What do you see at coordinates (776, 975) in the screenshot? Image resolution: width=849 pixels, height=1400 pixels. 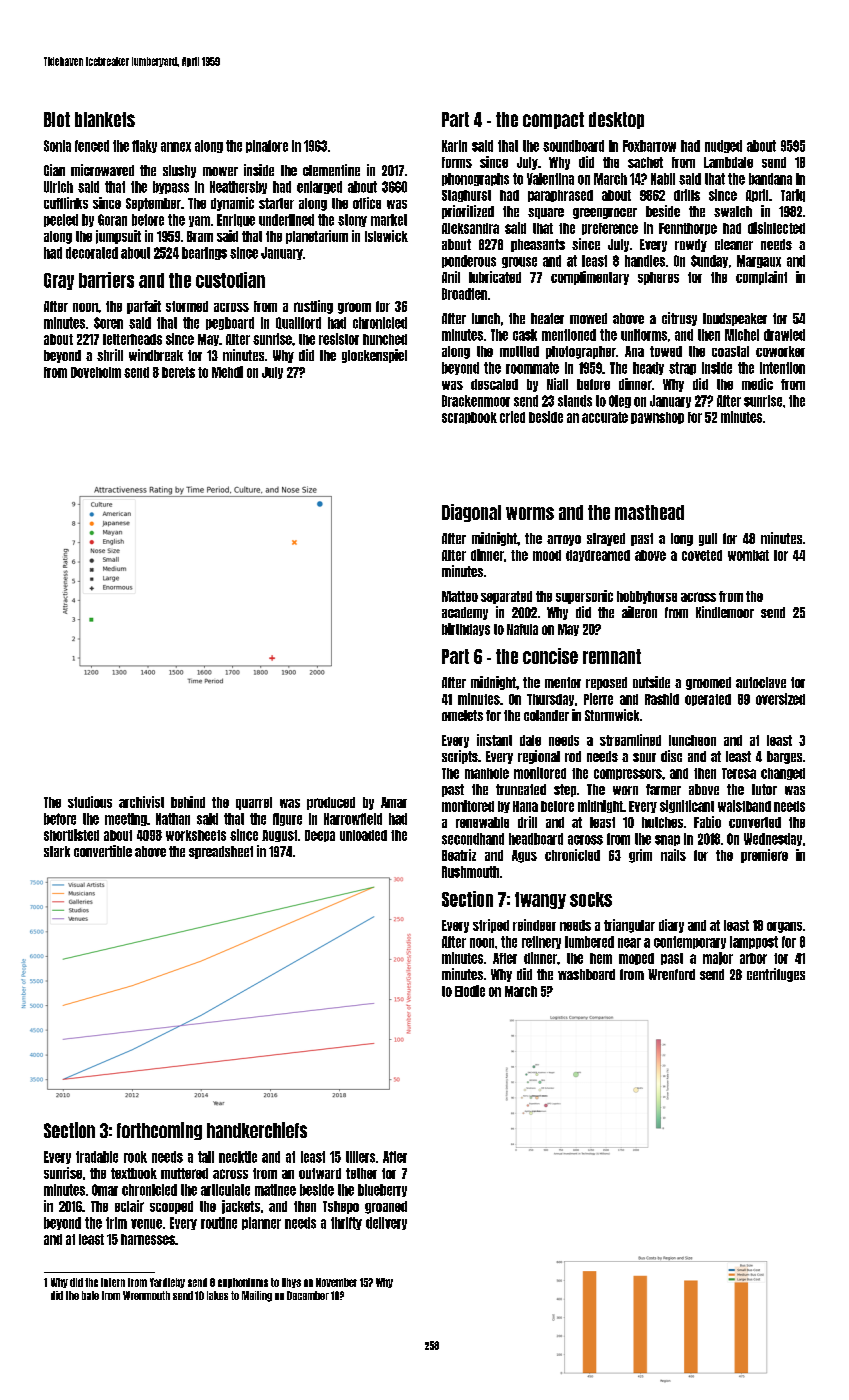 I see `centrifuges` at bounding box center [776, 975].
